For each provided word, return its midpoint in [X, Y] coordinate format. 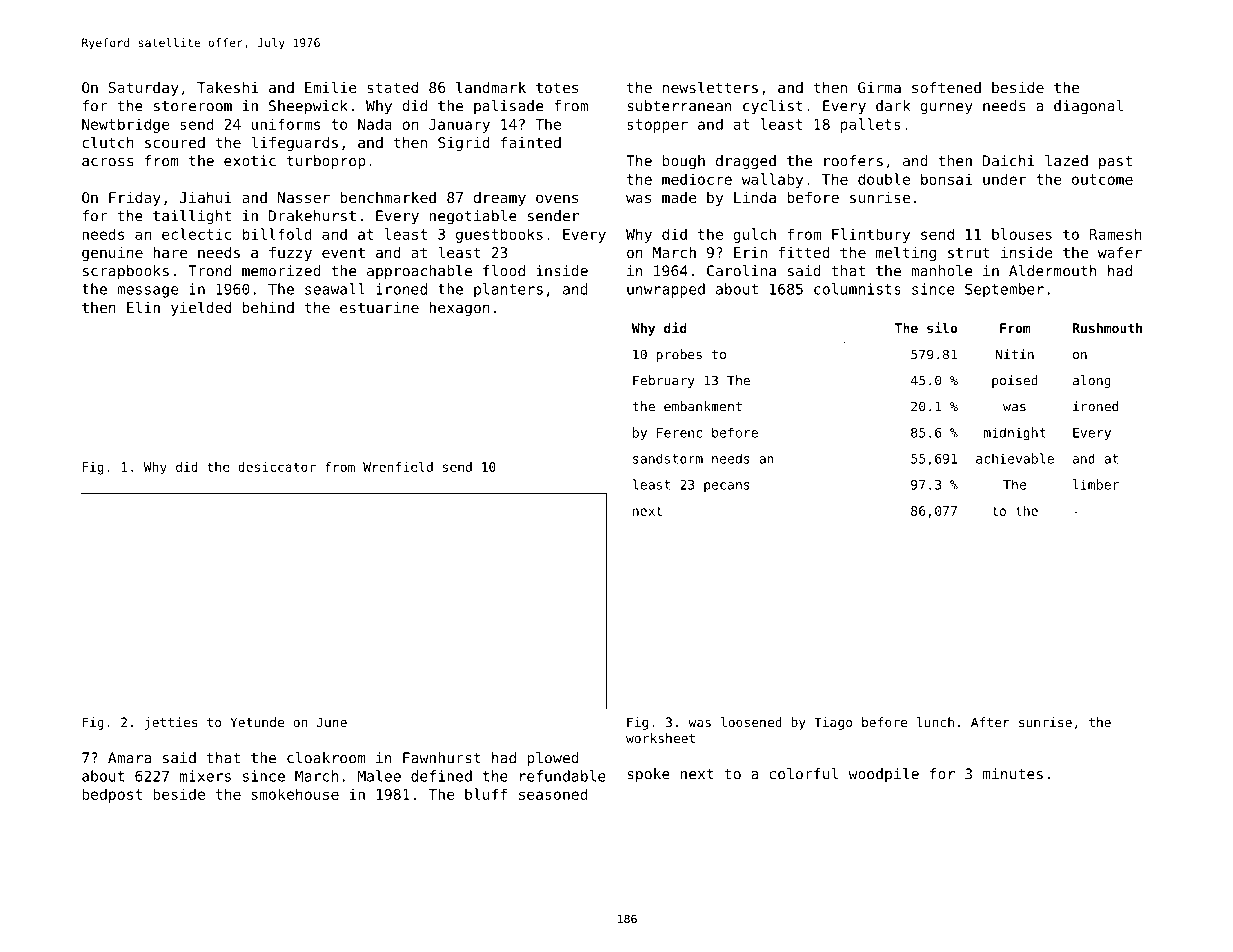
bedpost [112, 795]
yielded [201, 308]
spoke [648, 775]
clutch [108, 142]
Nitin [1015, 354]
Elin [143, 307]
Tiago [833, 723]
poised [1015, 381]
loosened [751, 722]
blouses [1022, 234]
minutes [1013, 774]
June [332, 722]
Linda [755, 197]
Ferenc [679, 433]
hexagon [459, 309]
